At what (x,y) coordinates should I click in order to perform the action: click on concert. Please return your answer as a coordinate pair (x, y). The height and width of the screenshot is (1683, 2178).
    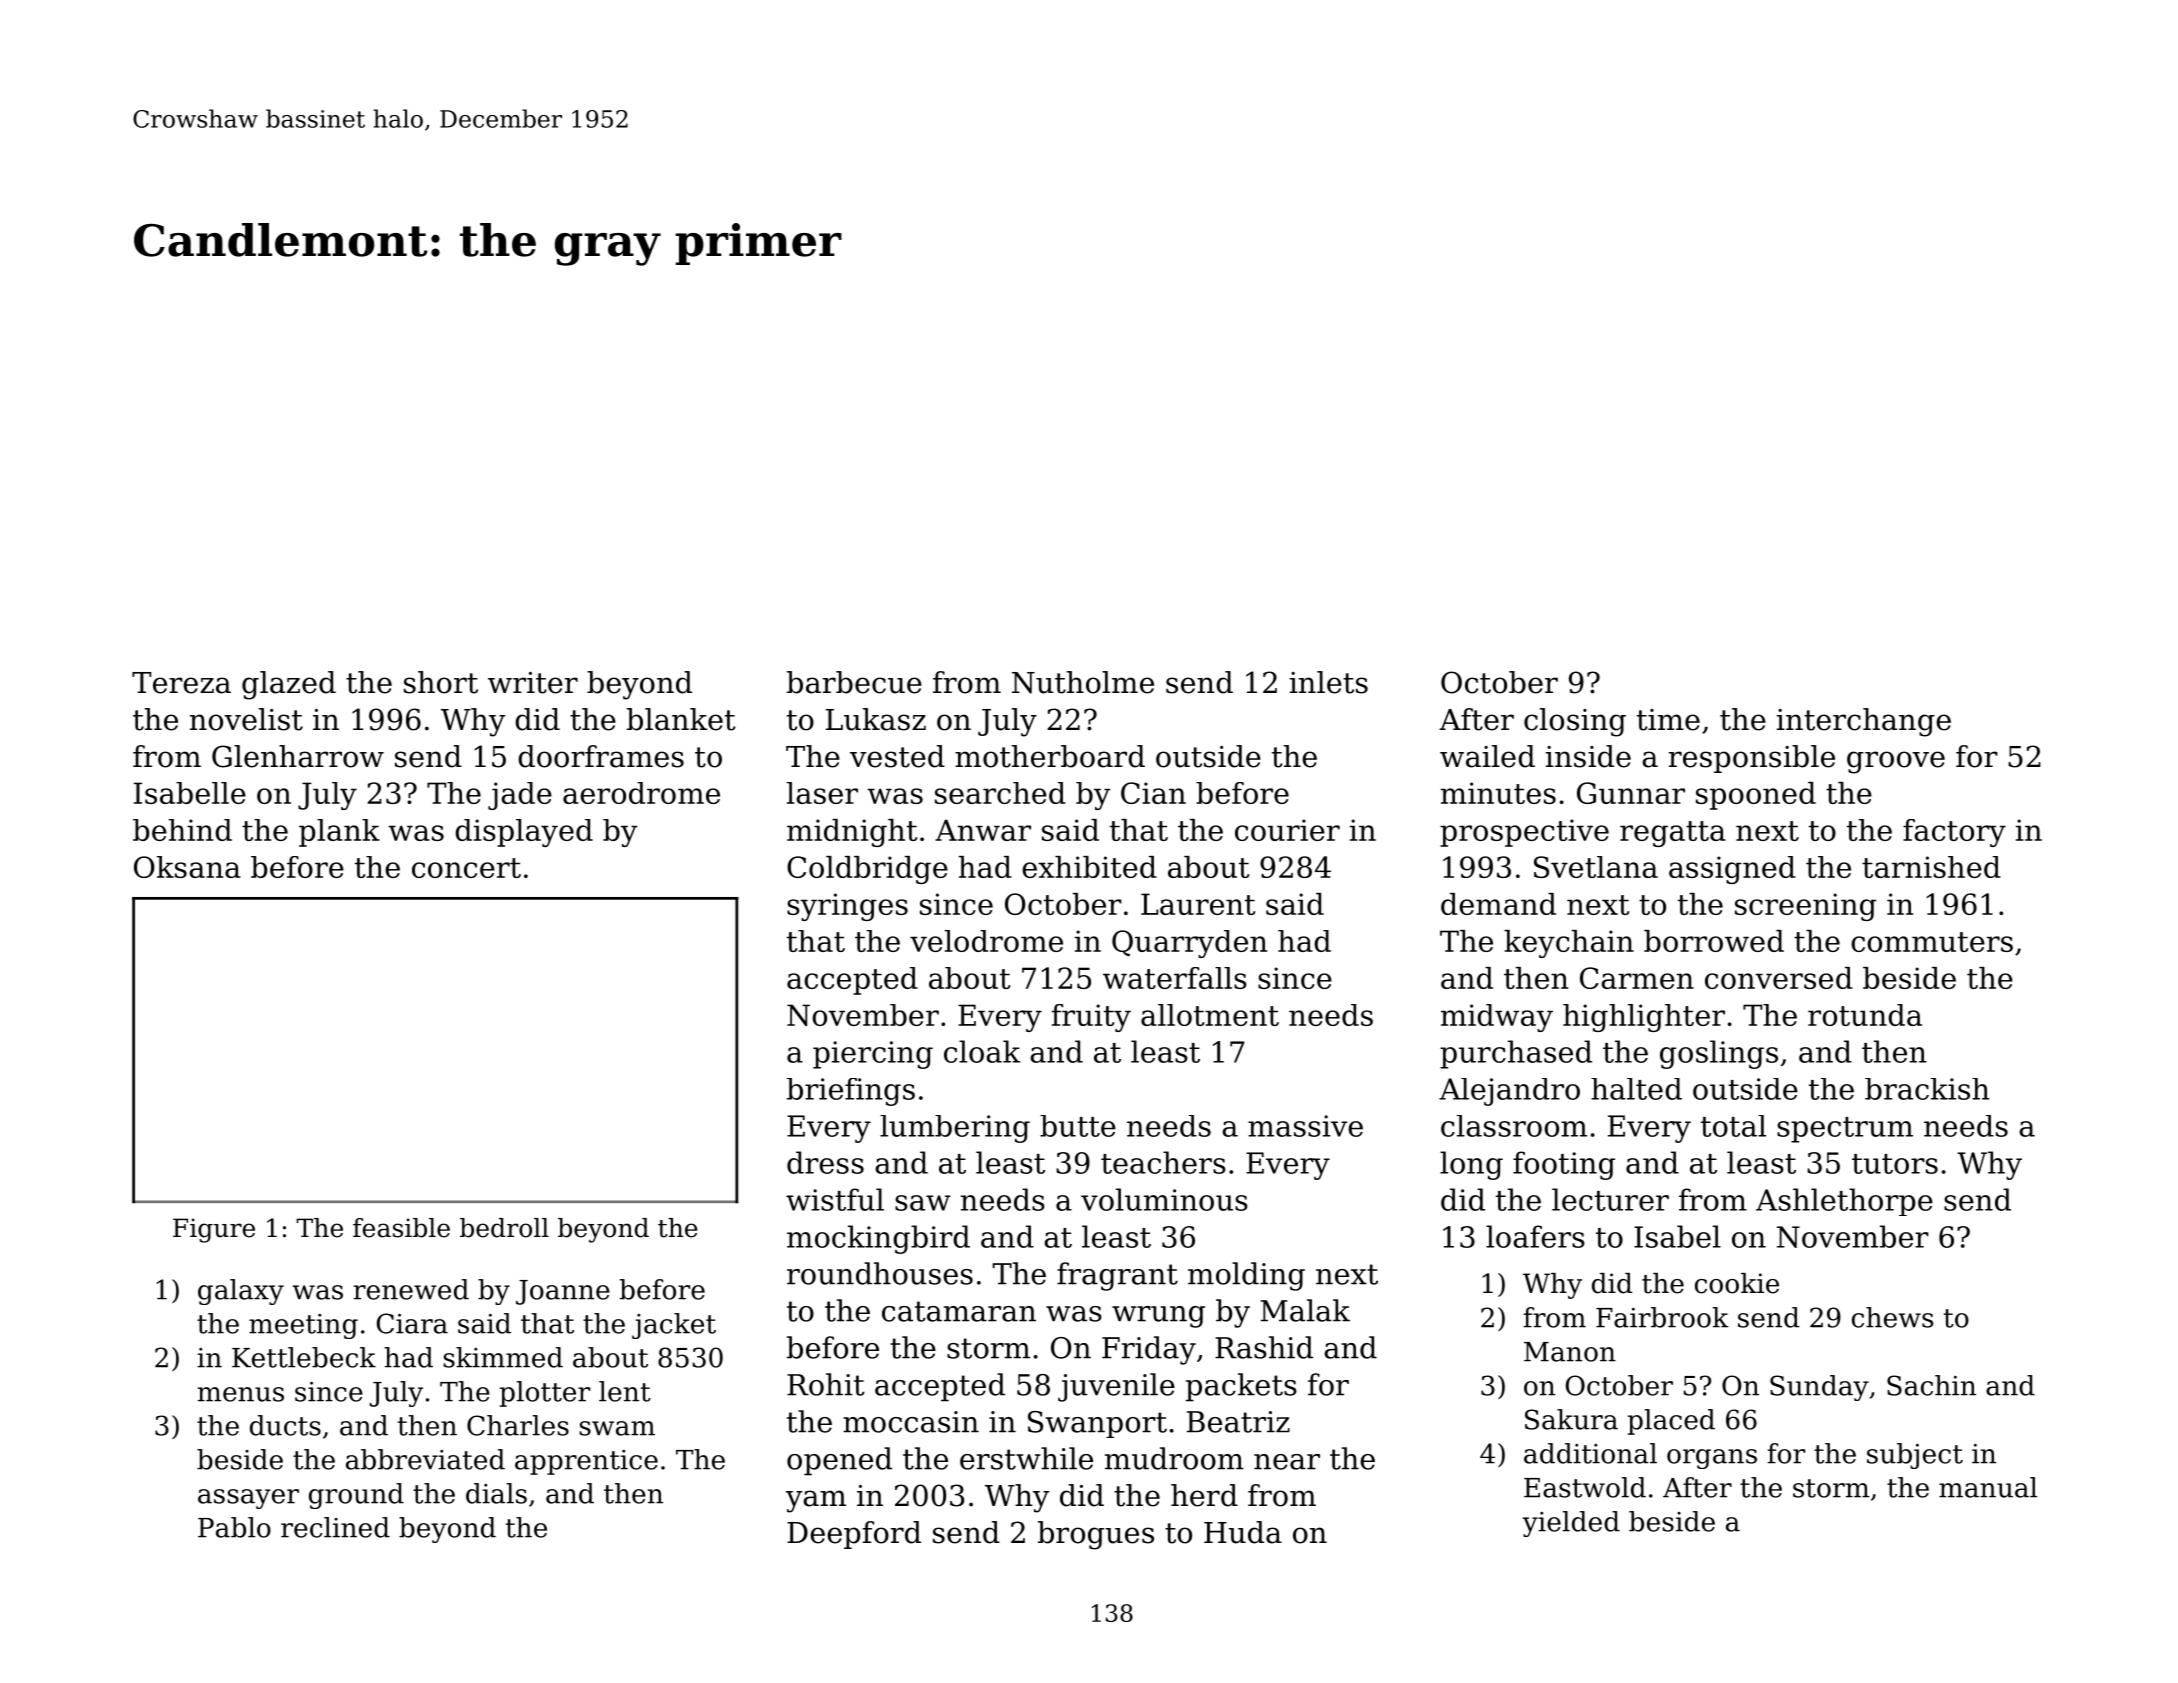
    Looking at the image, I should click on (466, 868).
